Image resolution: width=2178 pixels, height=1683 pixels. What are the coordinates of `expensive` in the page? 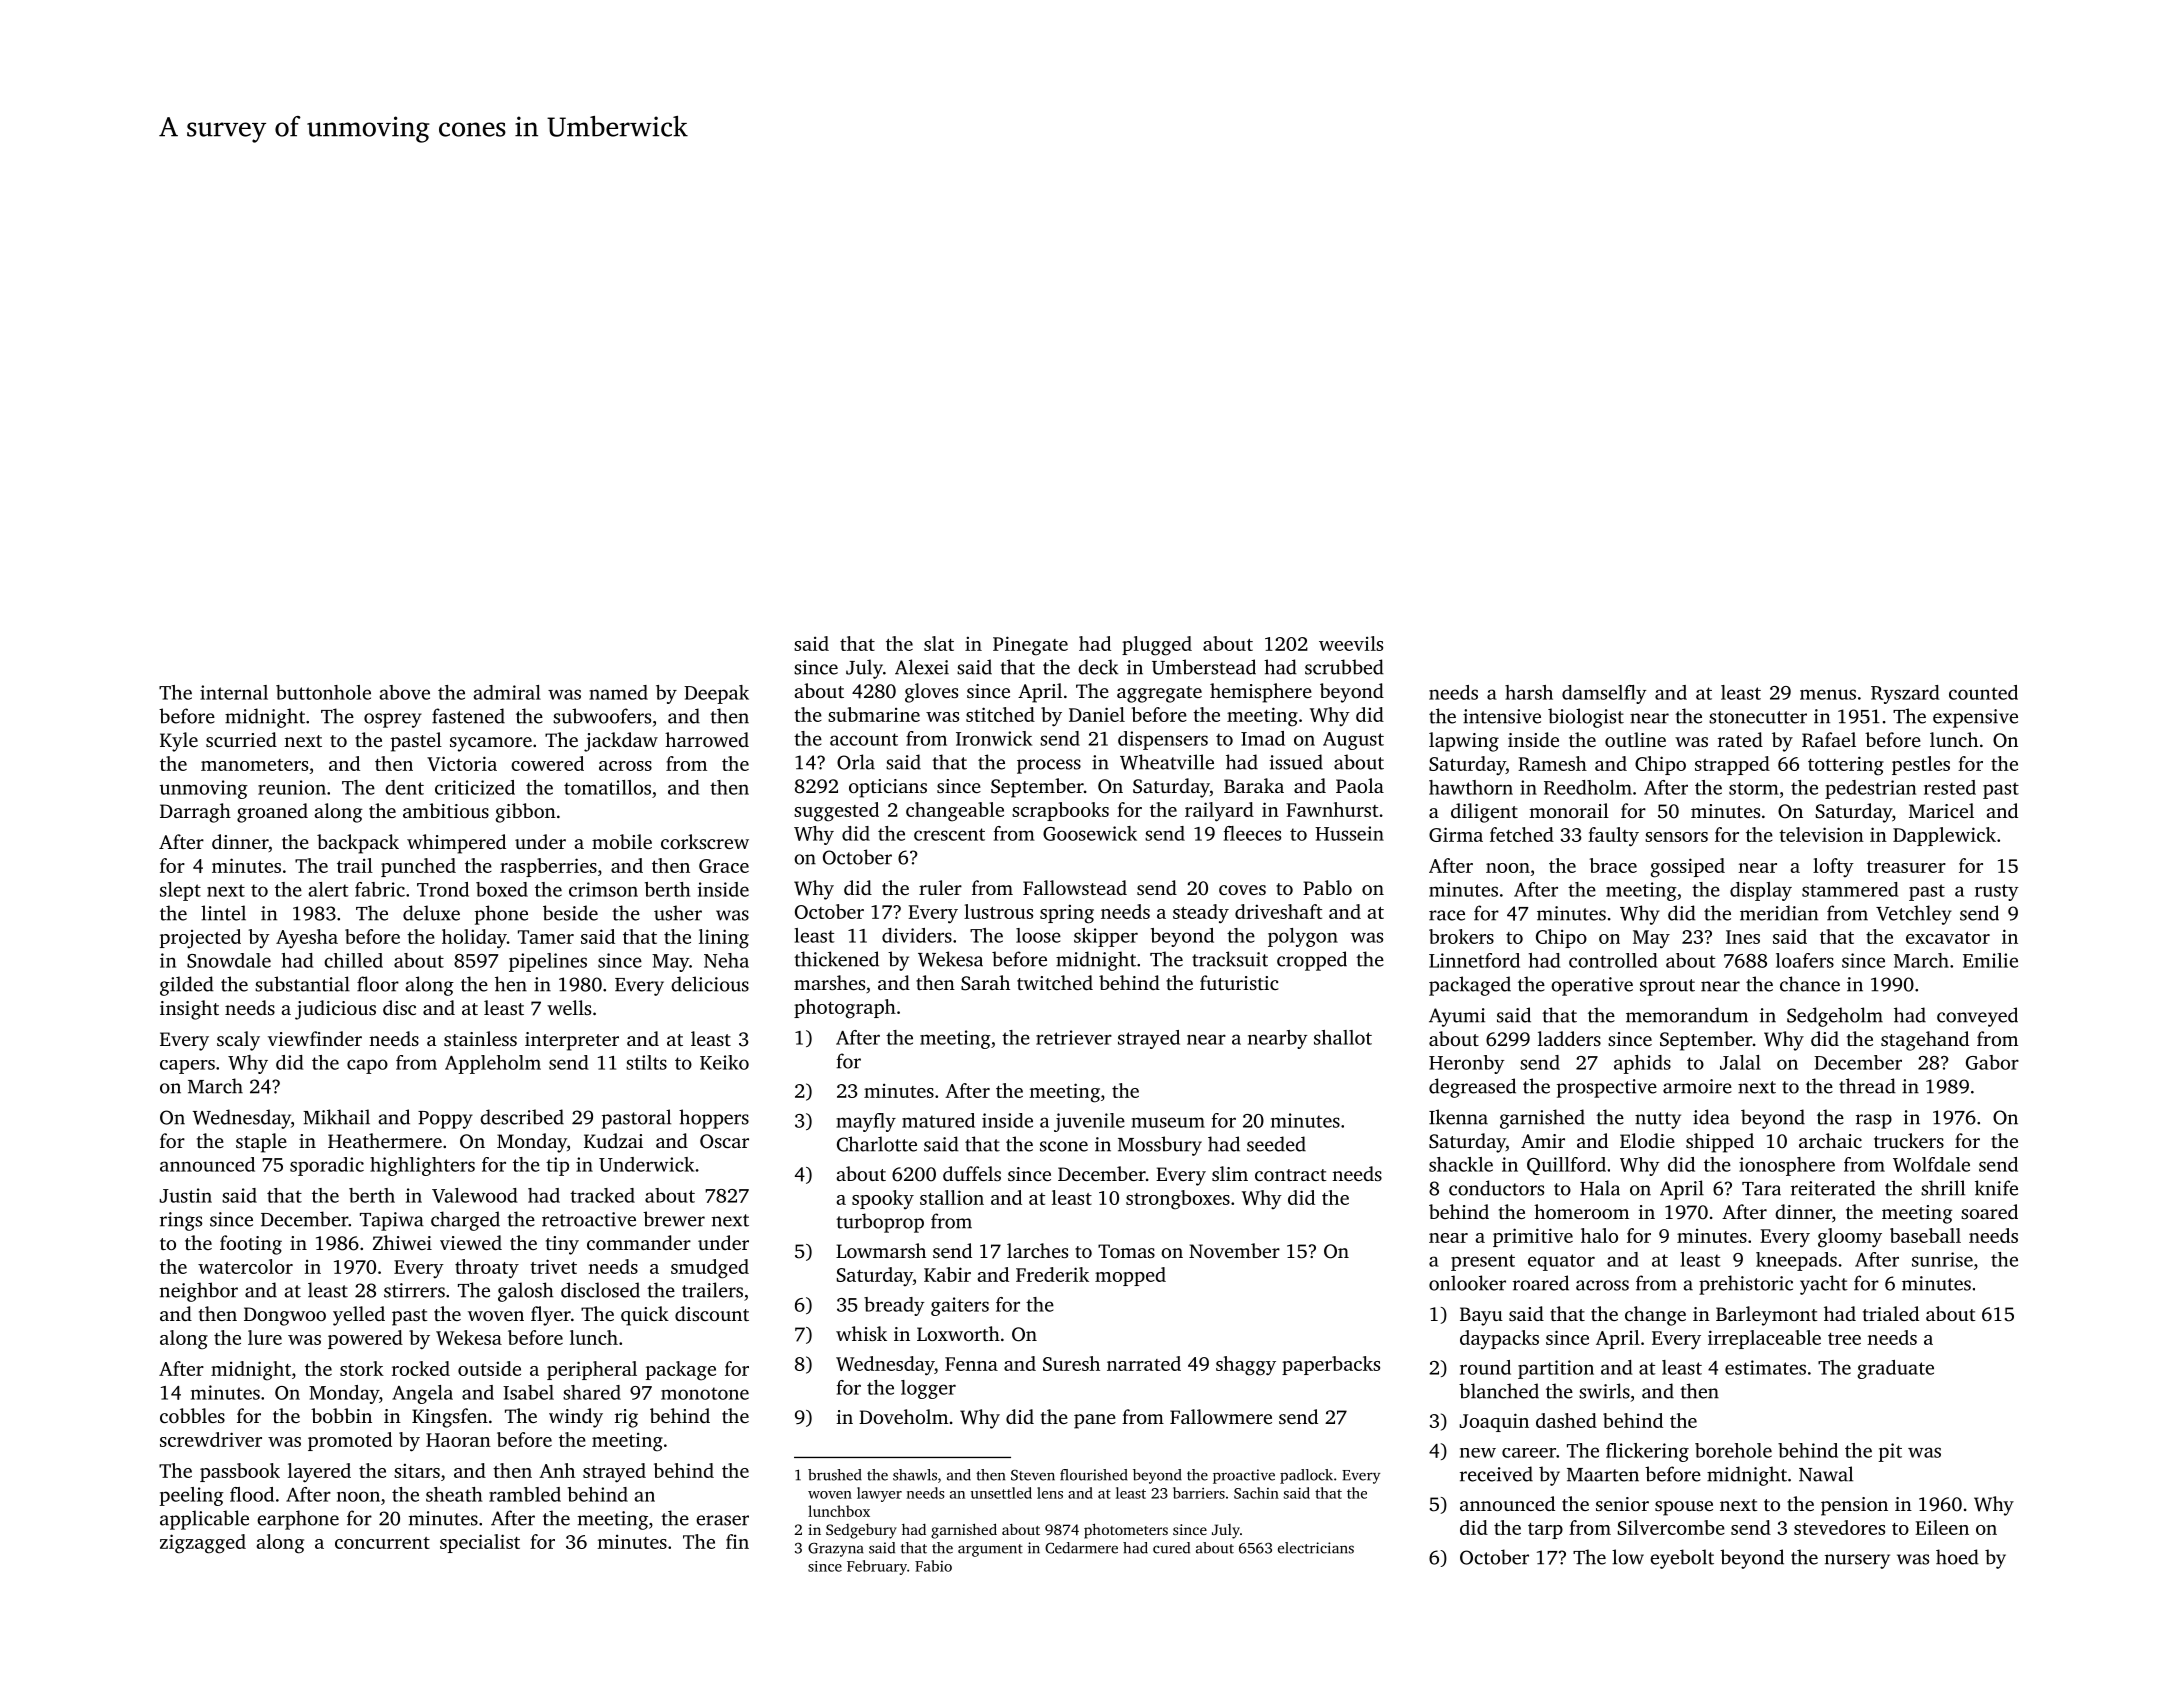 It's located at (1975, 718).
